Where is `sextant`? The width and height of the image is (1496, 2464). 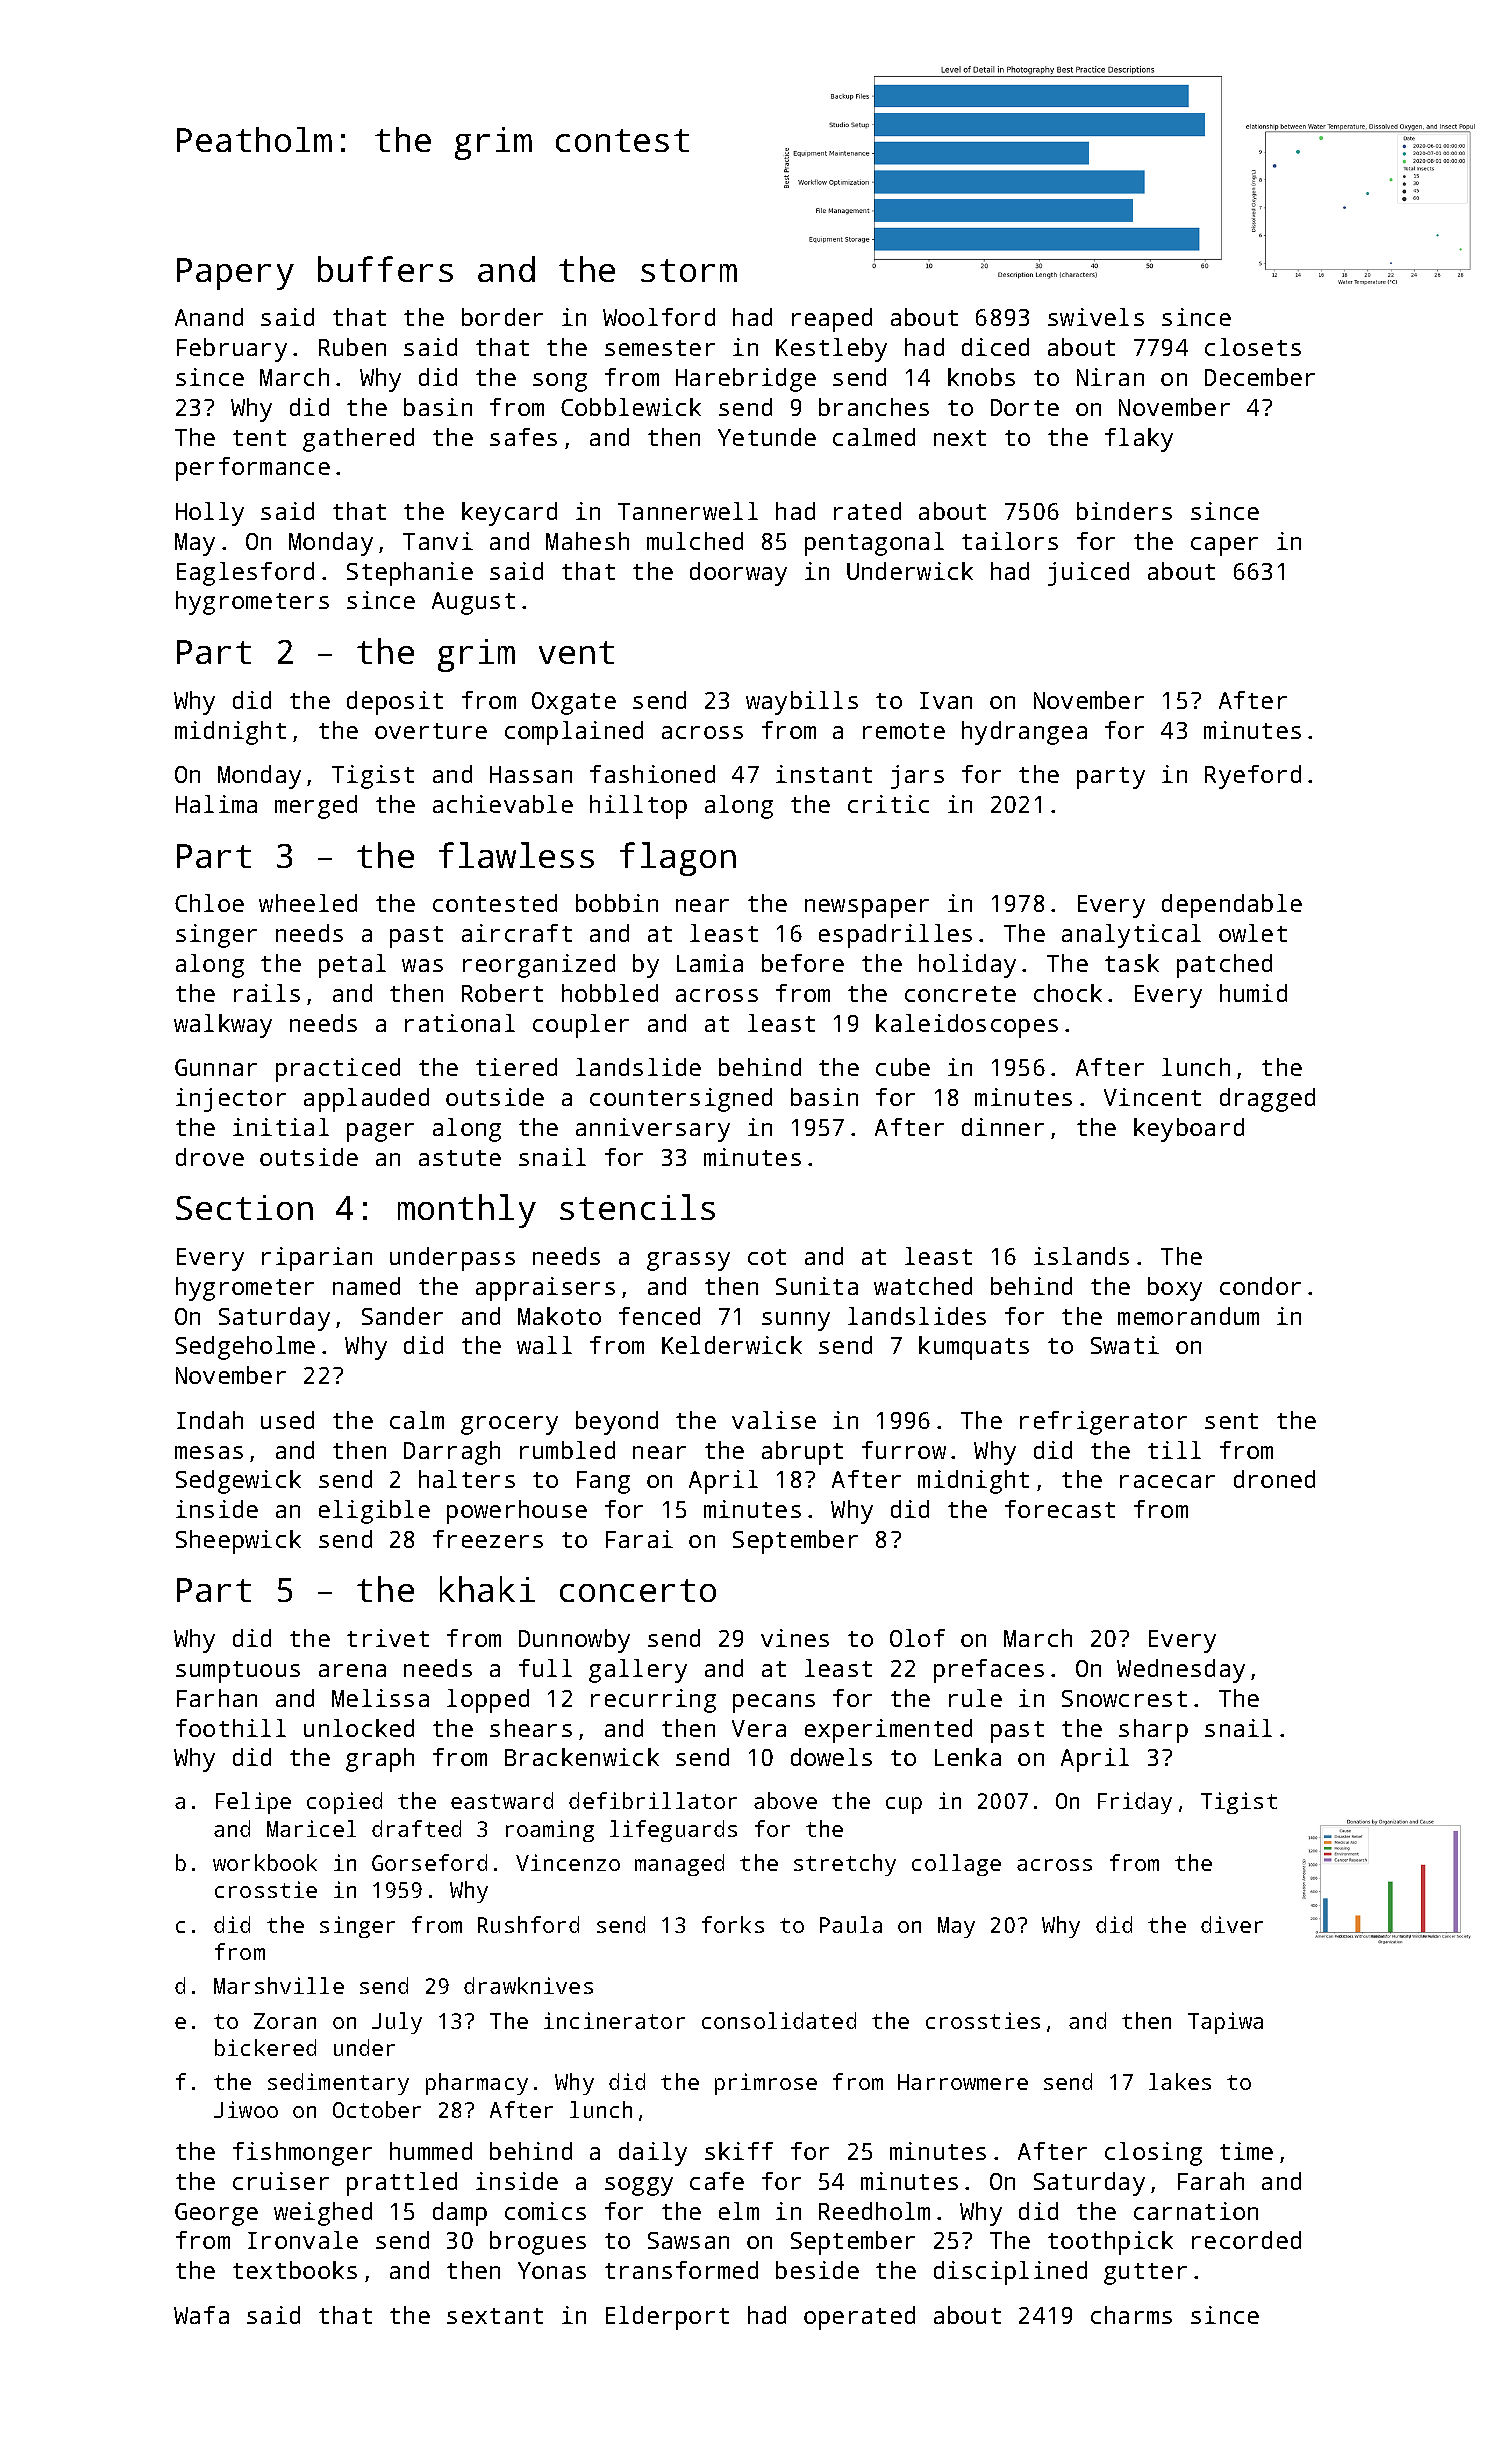
sextant is located at coordinates (495, 2316).
